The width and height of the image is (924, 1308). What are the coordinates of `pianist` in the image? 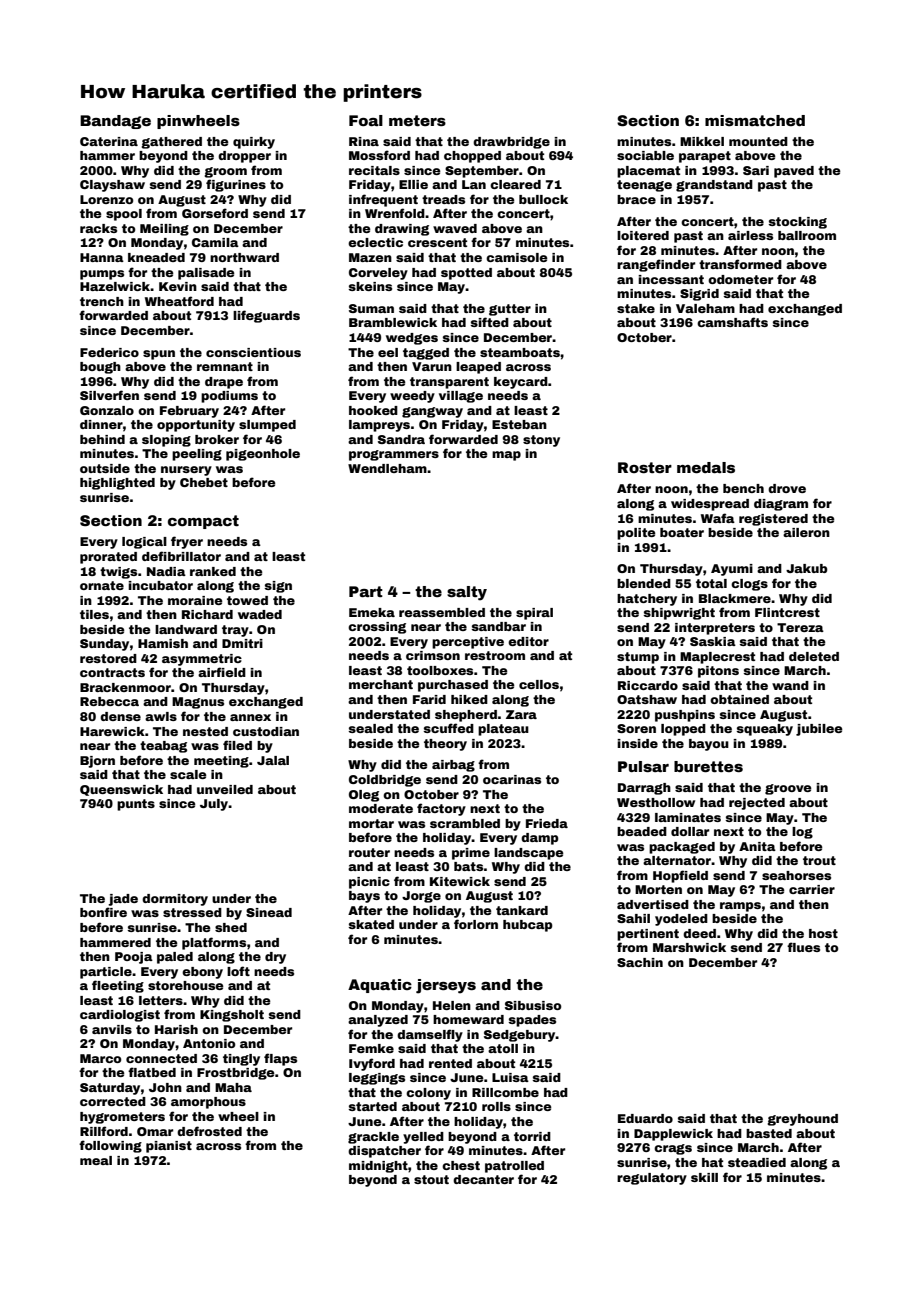 It's located at (169, 1147).
